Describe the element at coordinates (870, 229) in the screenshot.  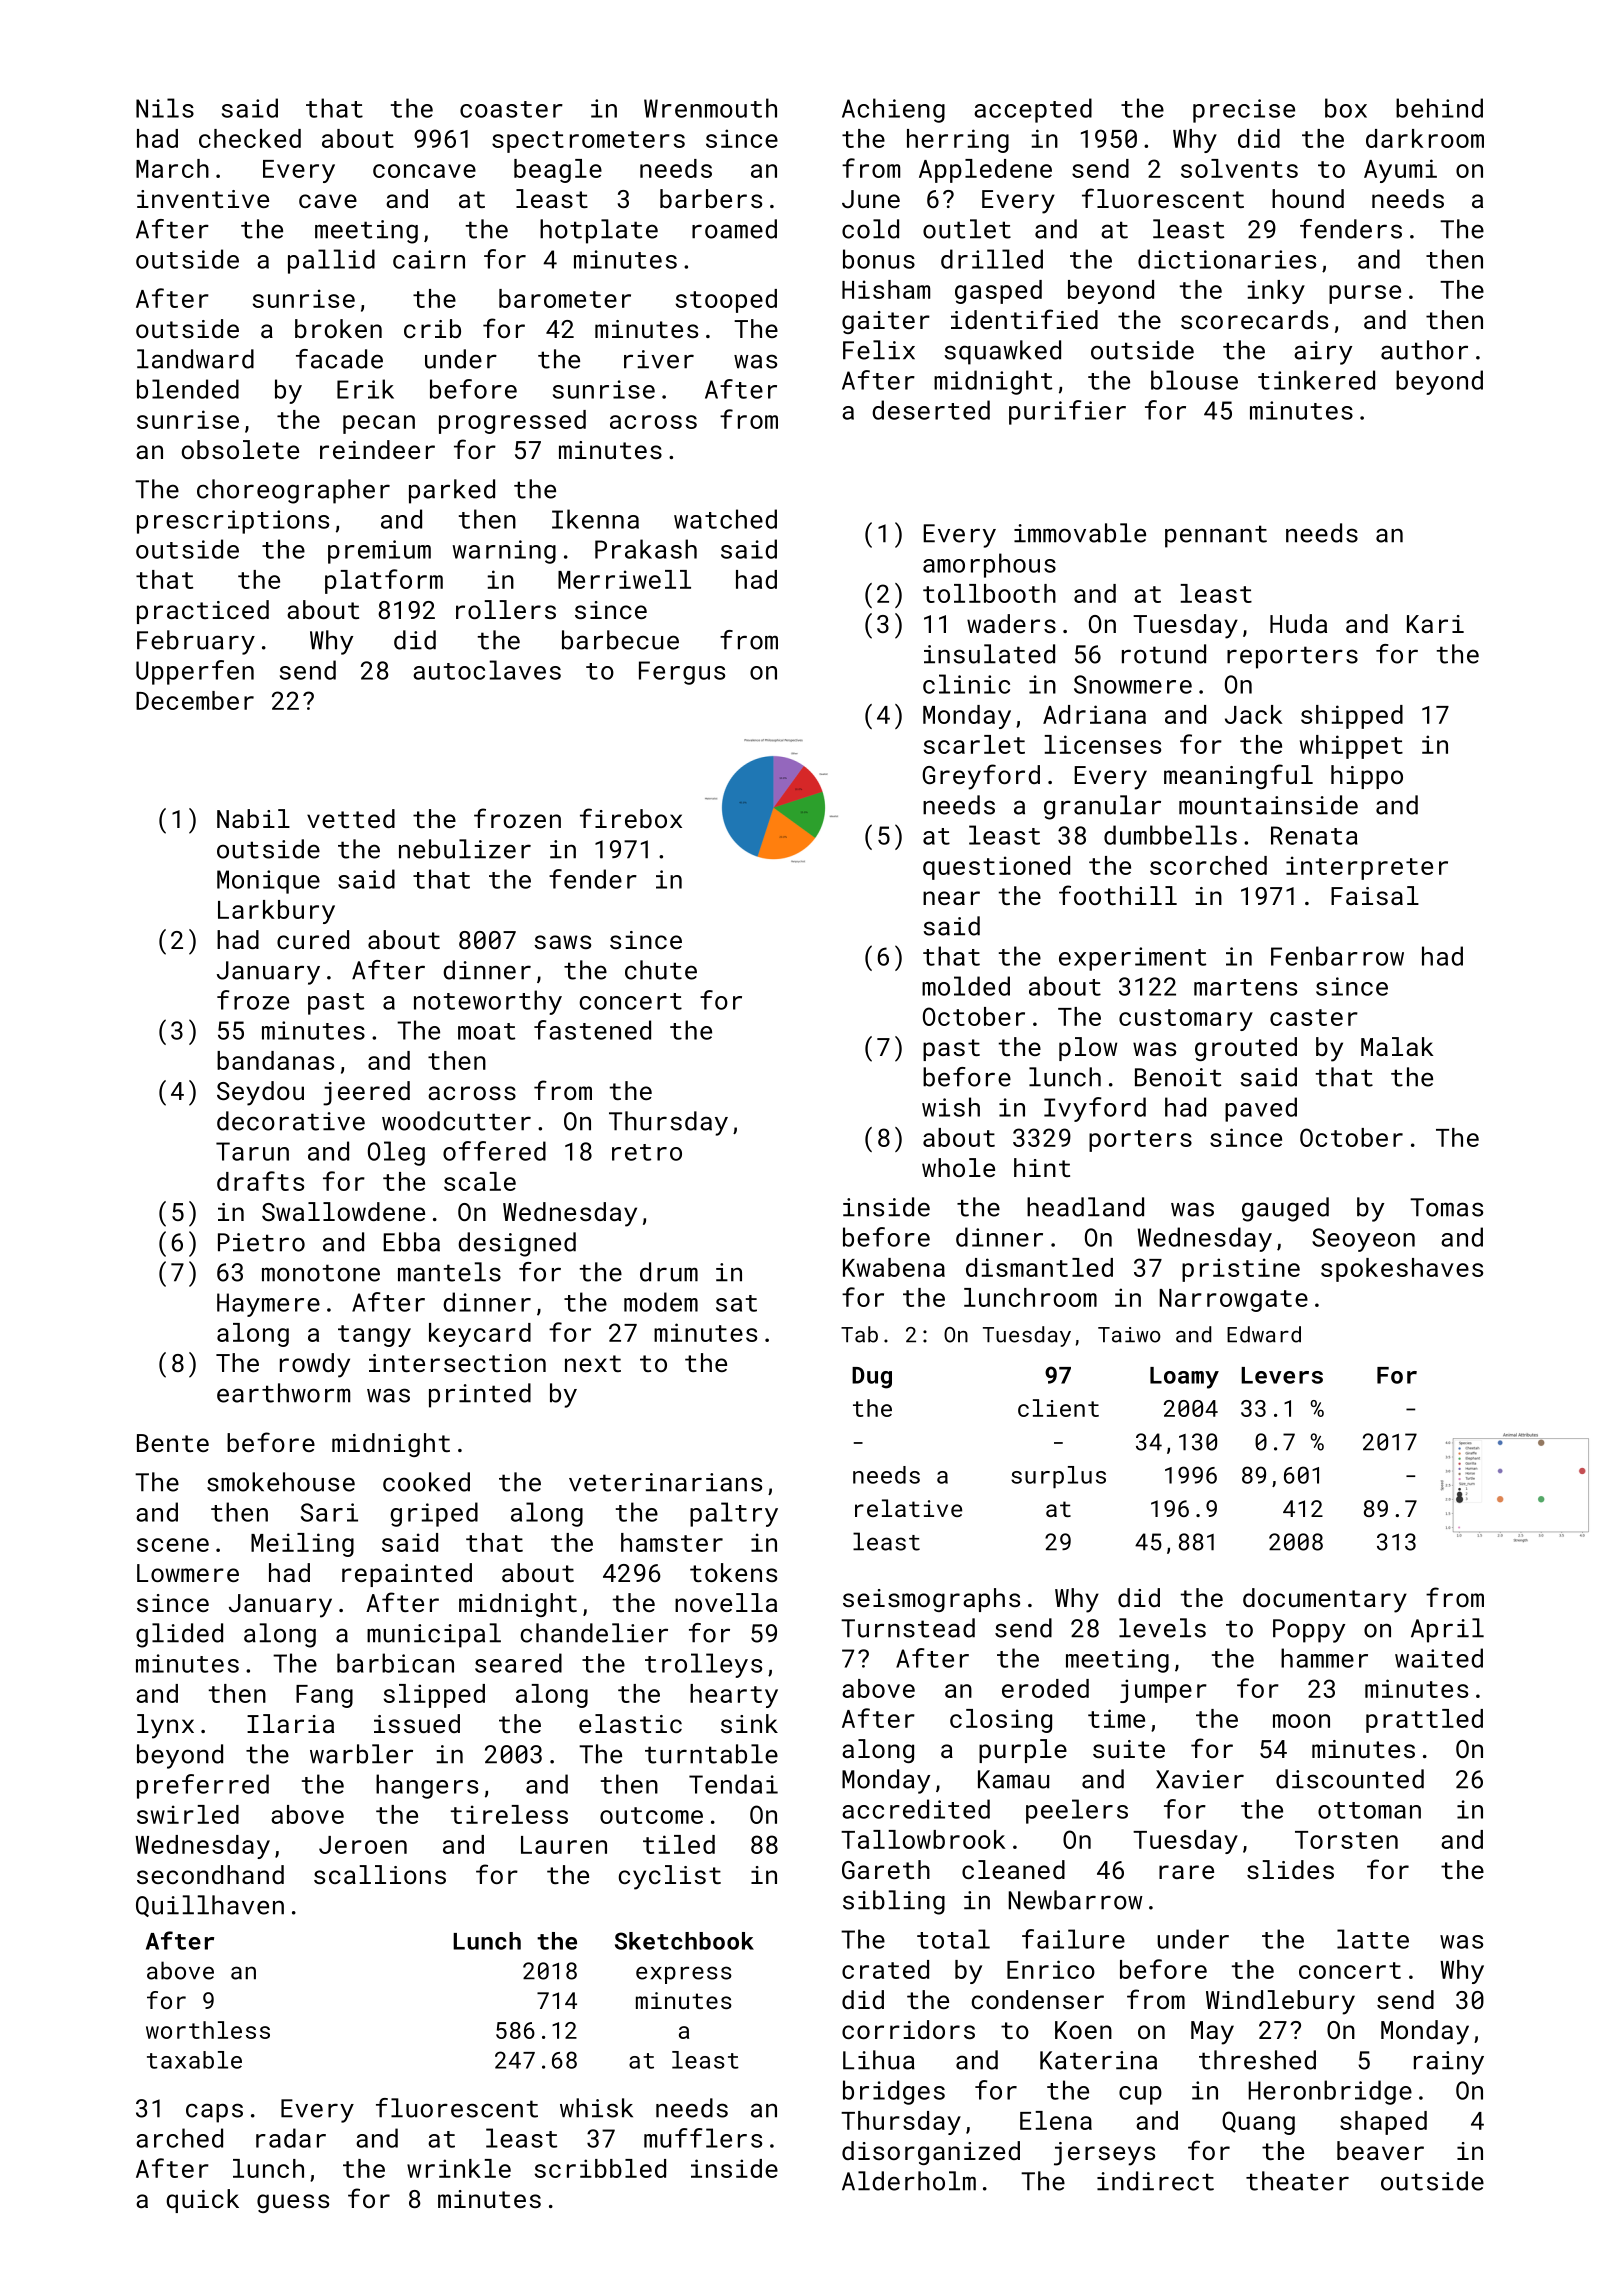
I see `cold` at that location.
